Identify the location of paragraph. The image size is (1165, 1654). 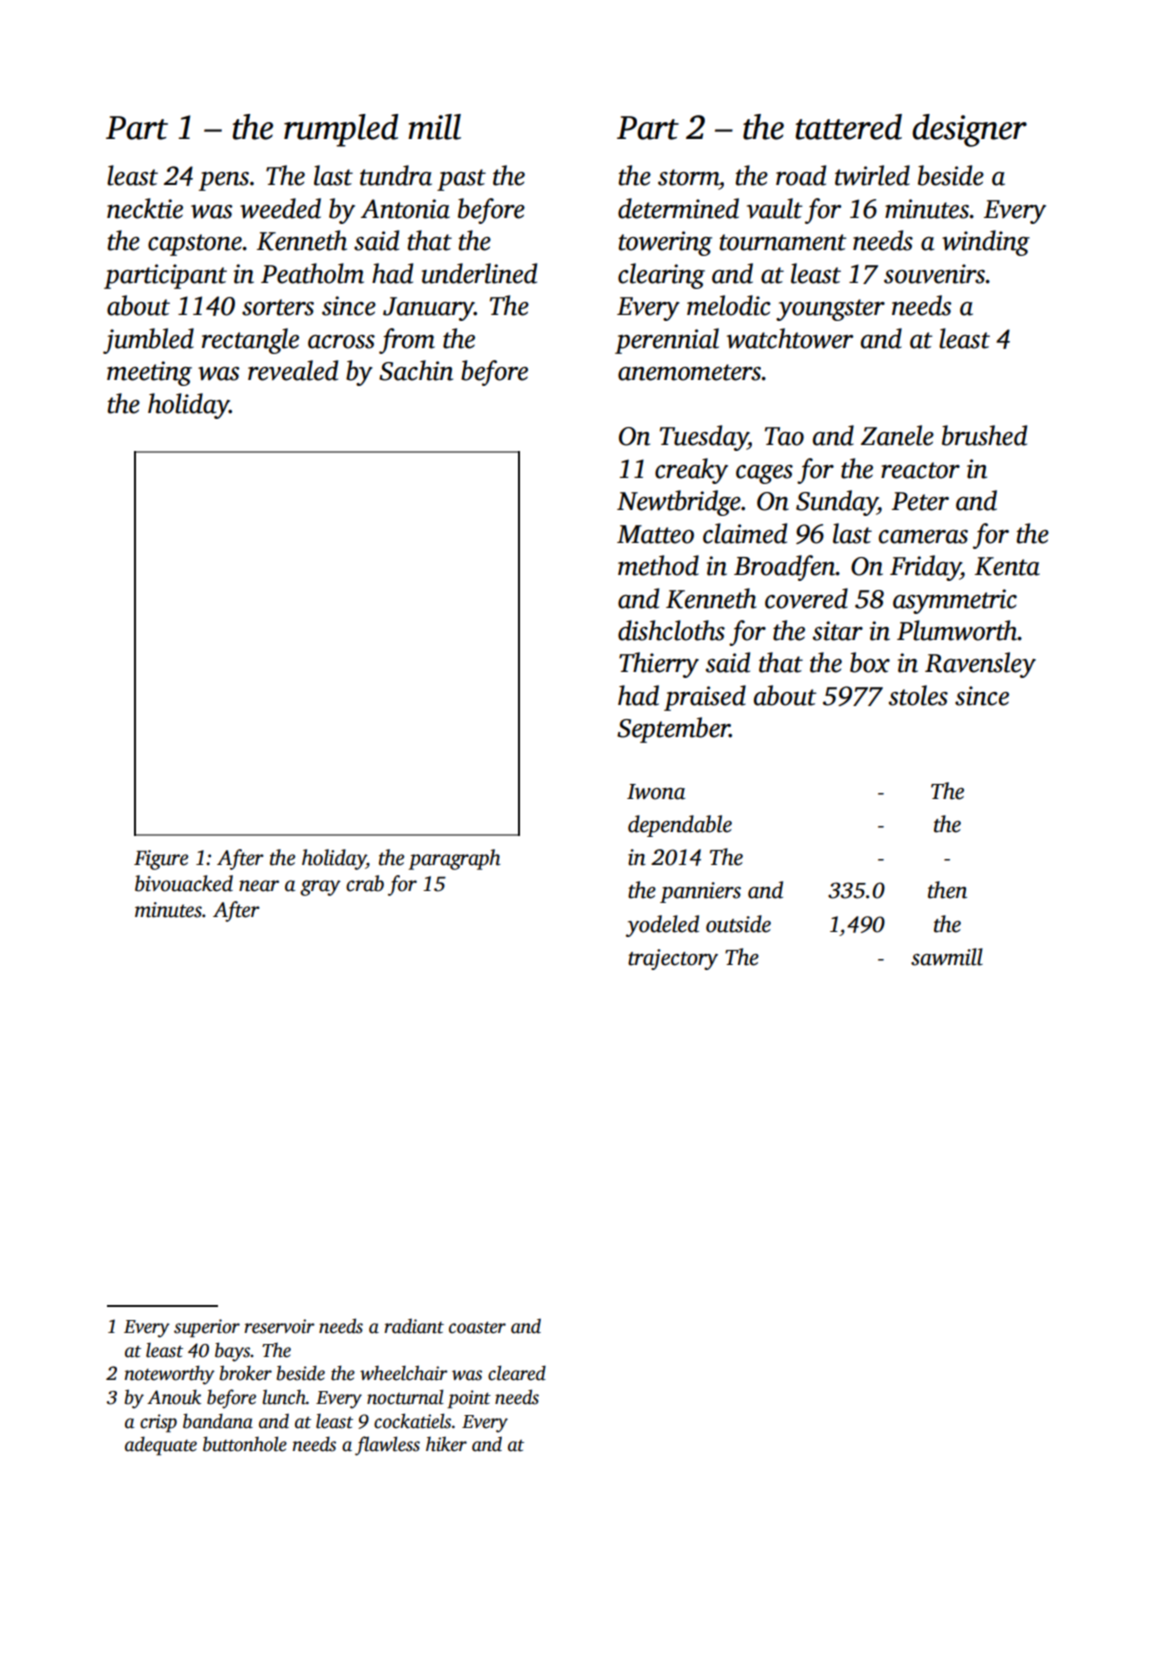
(454, 859).
